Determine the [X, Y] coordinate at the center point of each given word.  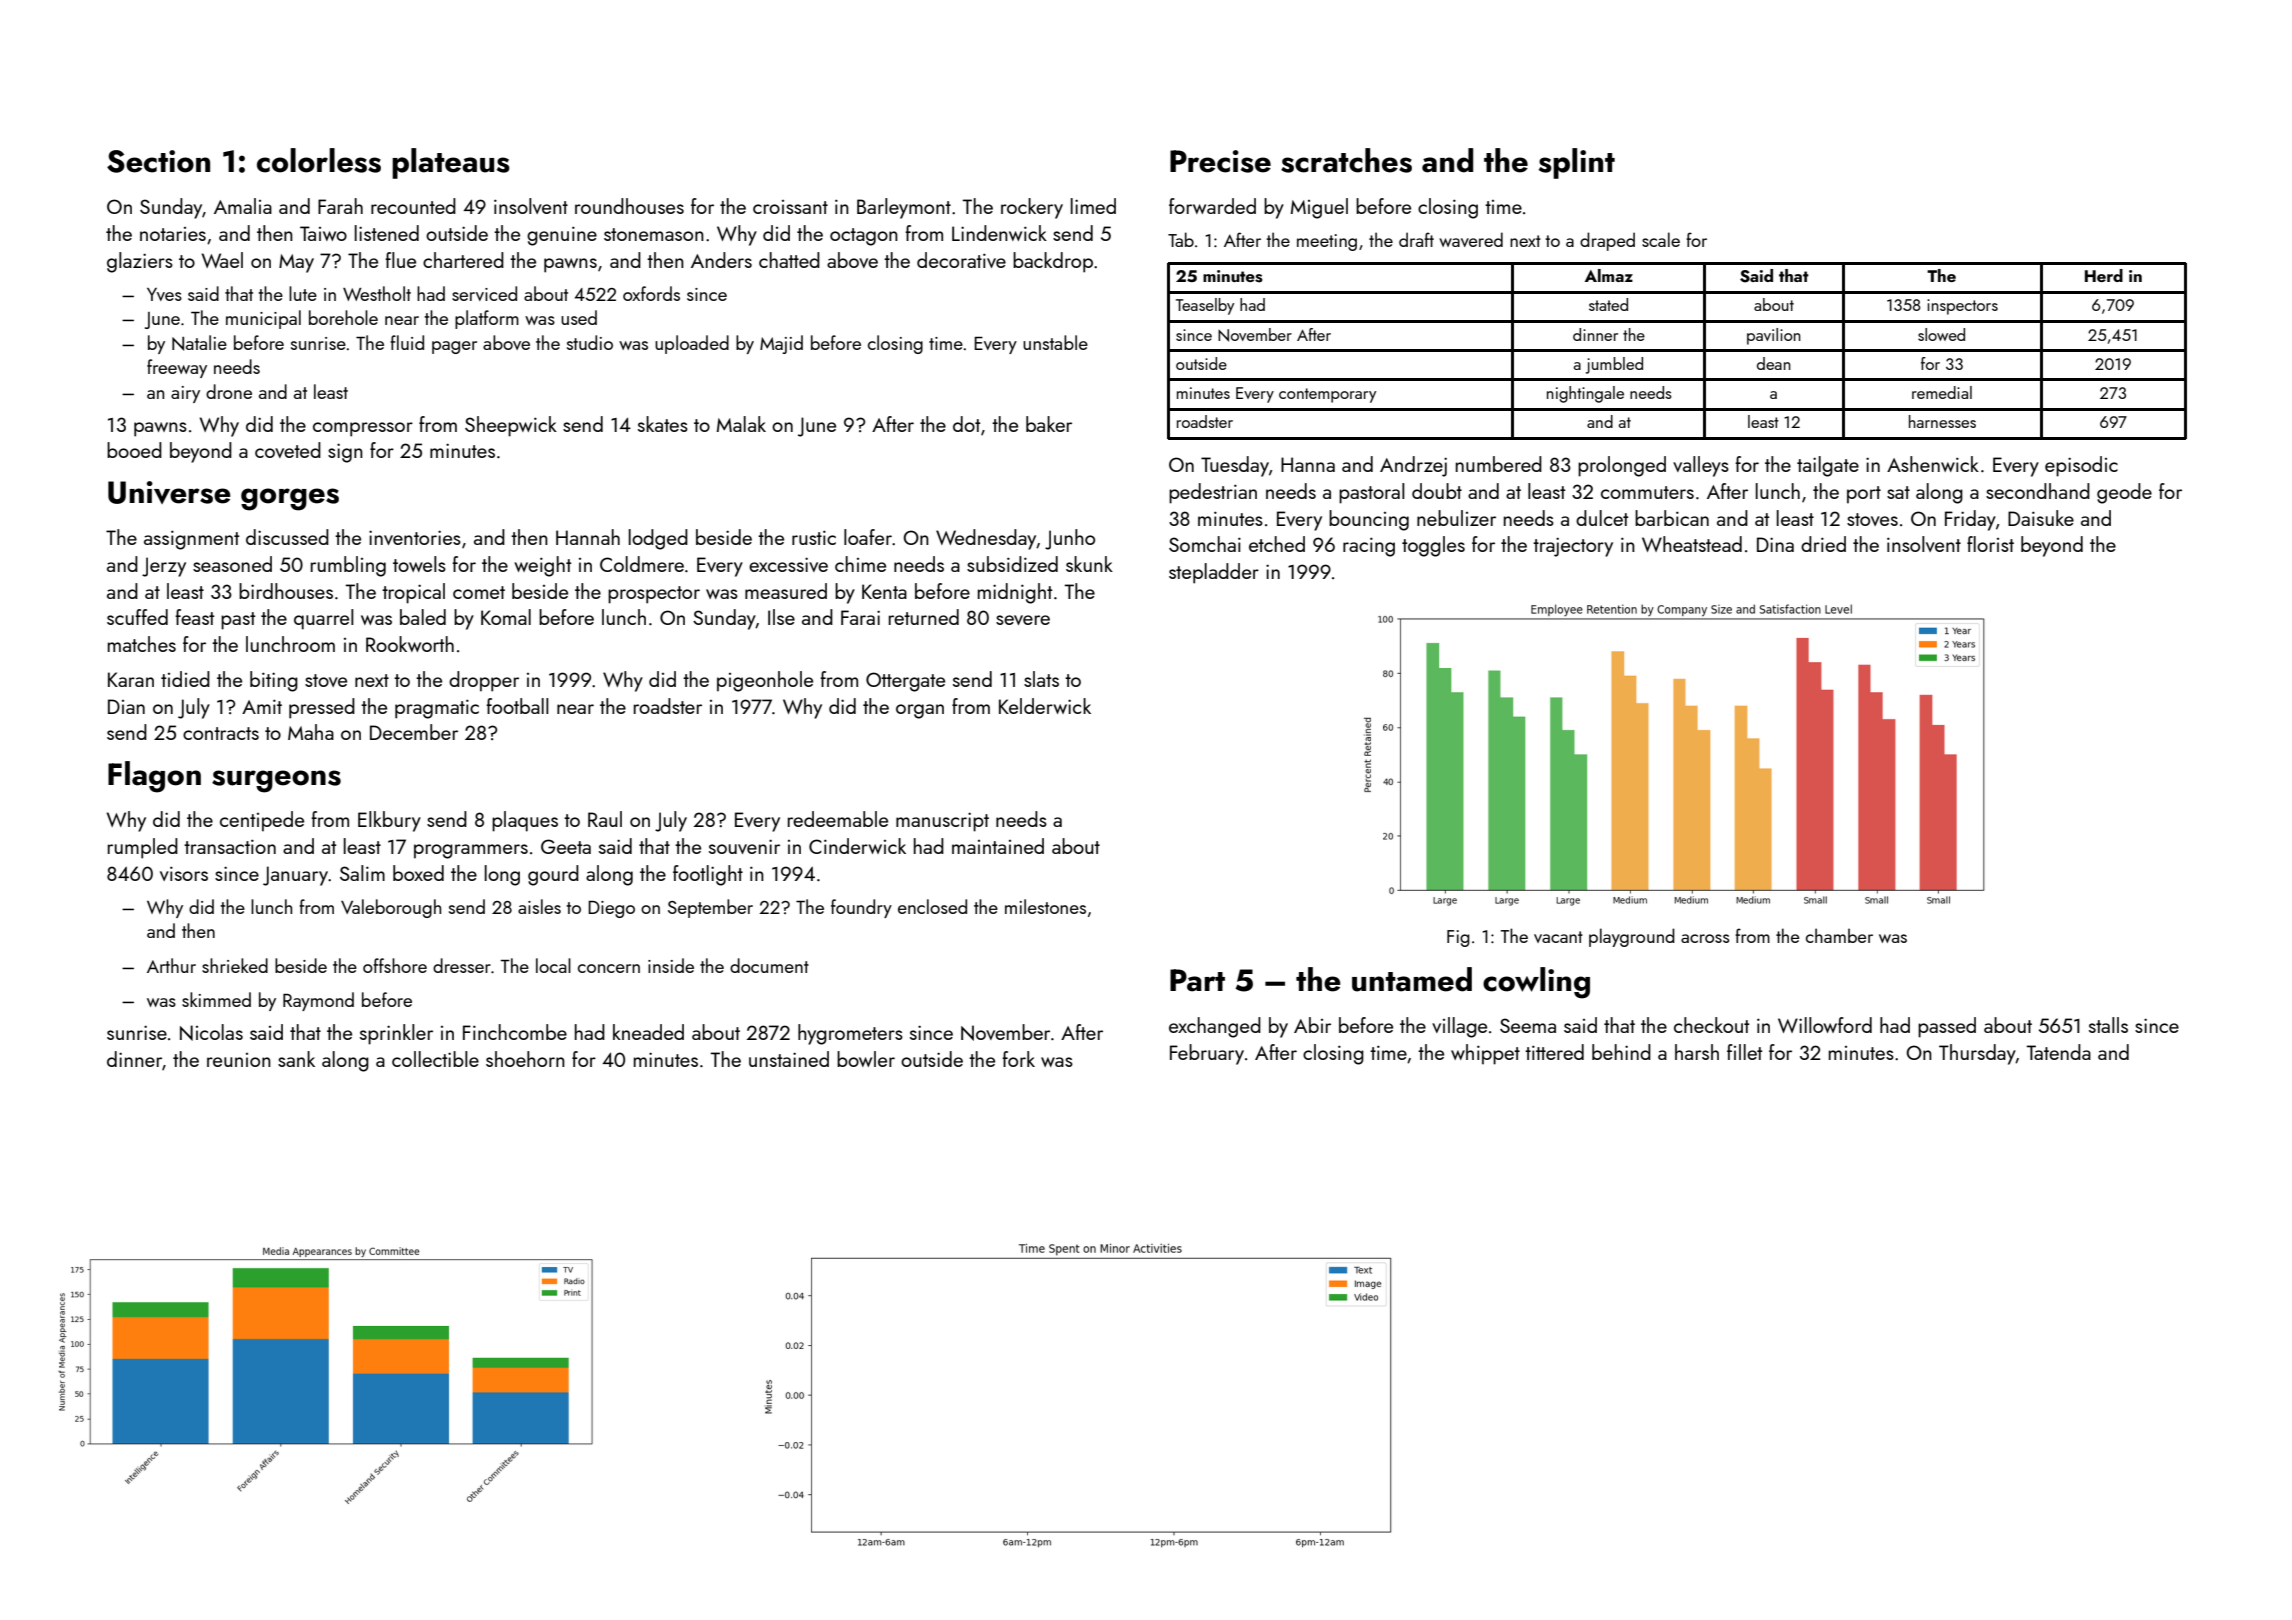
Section [158, 161]
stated [1608, 304]
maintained [998, 846]
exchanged [1215, 1027]
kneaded [648, 1032]
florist [1990, 544]
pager [454, 347]
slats [1041, 679]
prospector [654, 595]
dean [1774, 363]
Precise [1220, 161]
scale [1661, 239]
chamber [1839, 935]
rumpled [143, 848]
